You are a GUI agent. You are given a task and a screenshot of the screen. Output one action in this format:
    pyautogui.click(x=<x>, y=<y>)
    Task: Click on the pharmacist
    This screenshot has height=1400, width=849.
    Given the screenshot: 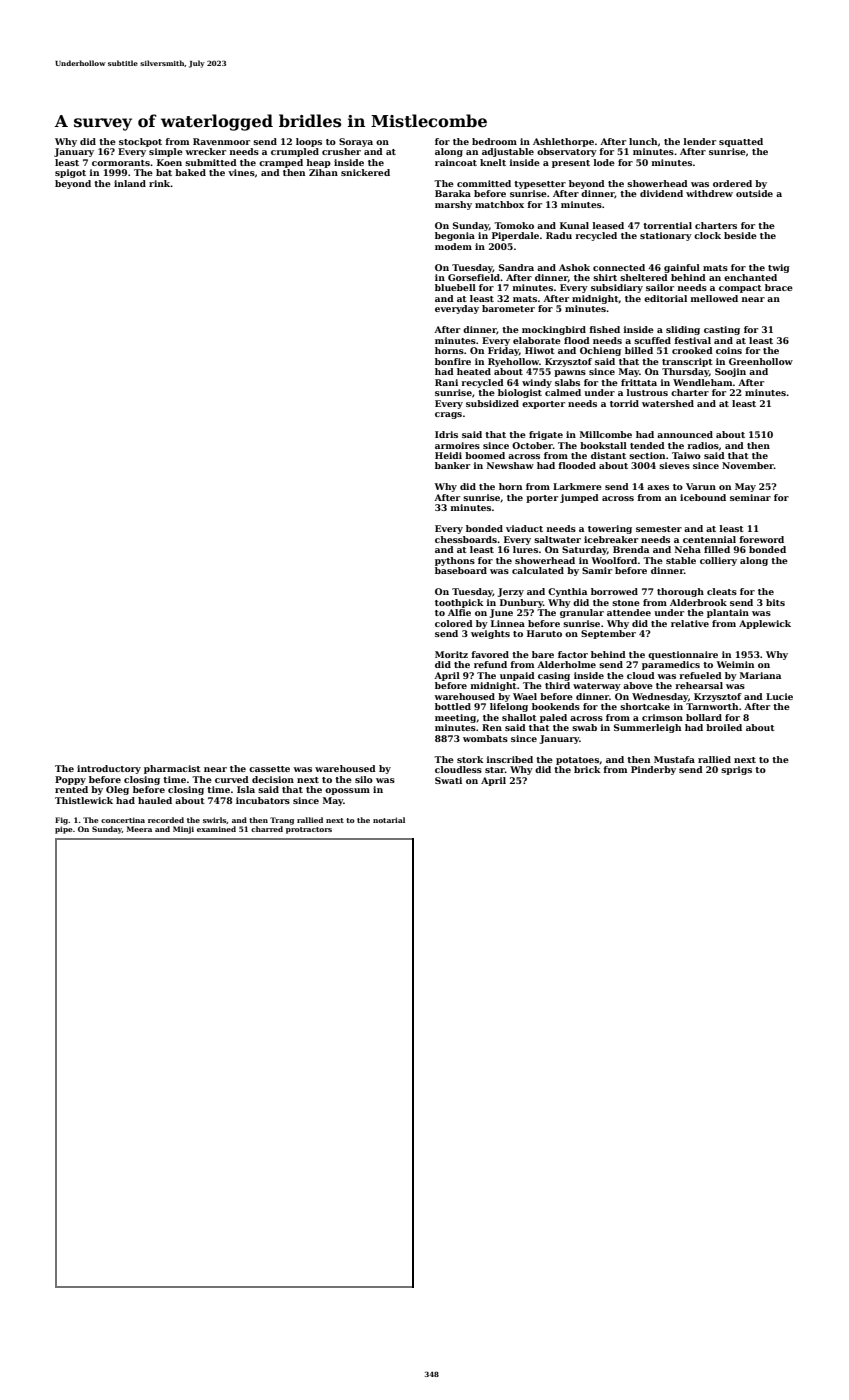 What is the action you would take?
    pyautogui.click(x=172, y=769)
